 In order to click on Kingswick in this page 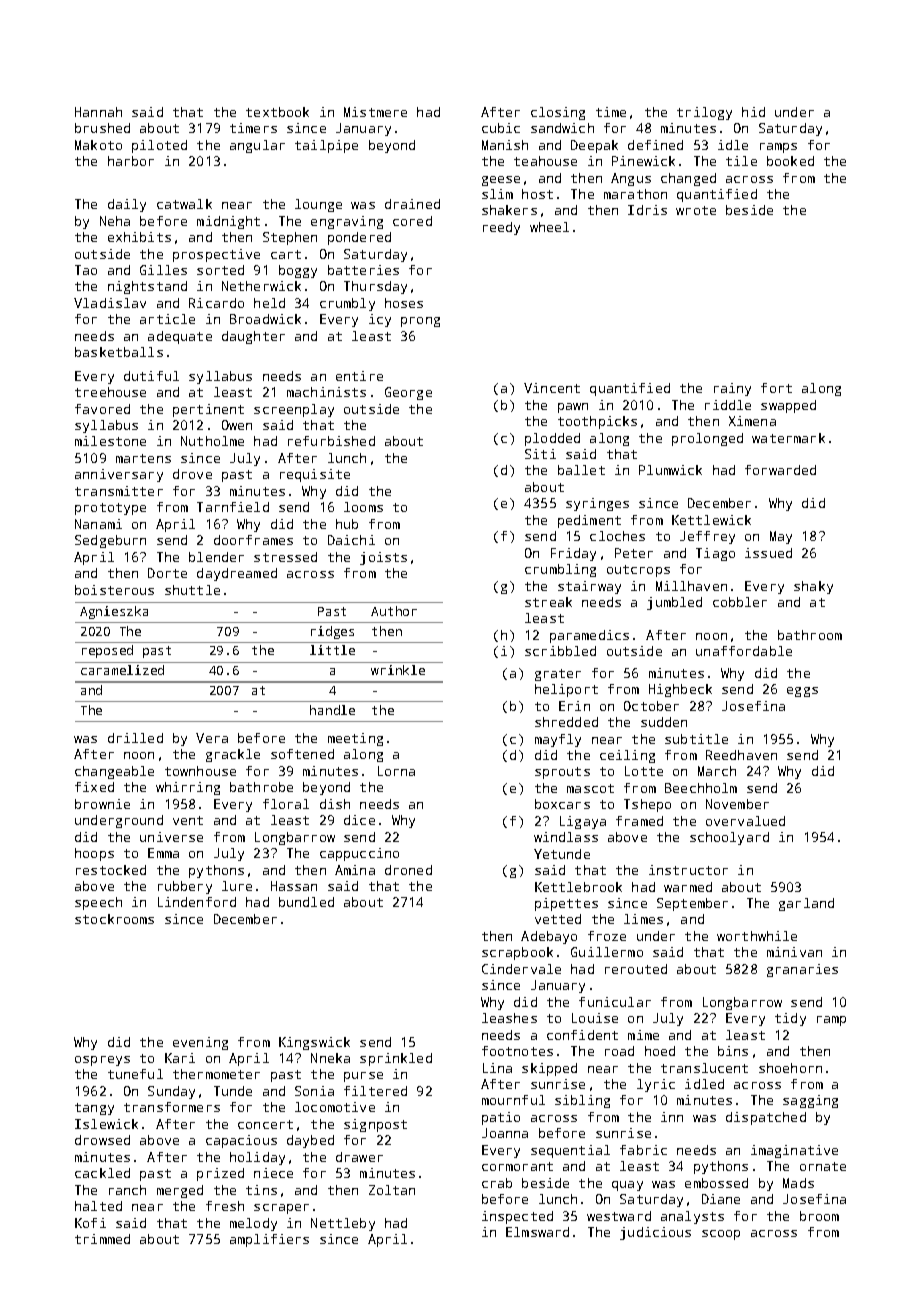, I will do `click(314, 1043)`.
